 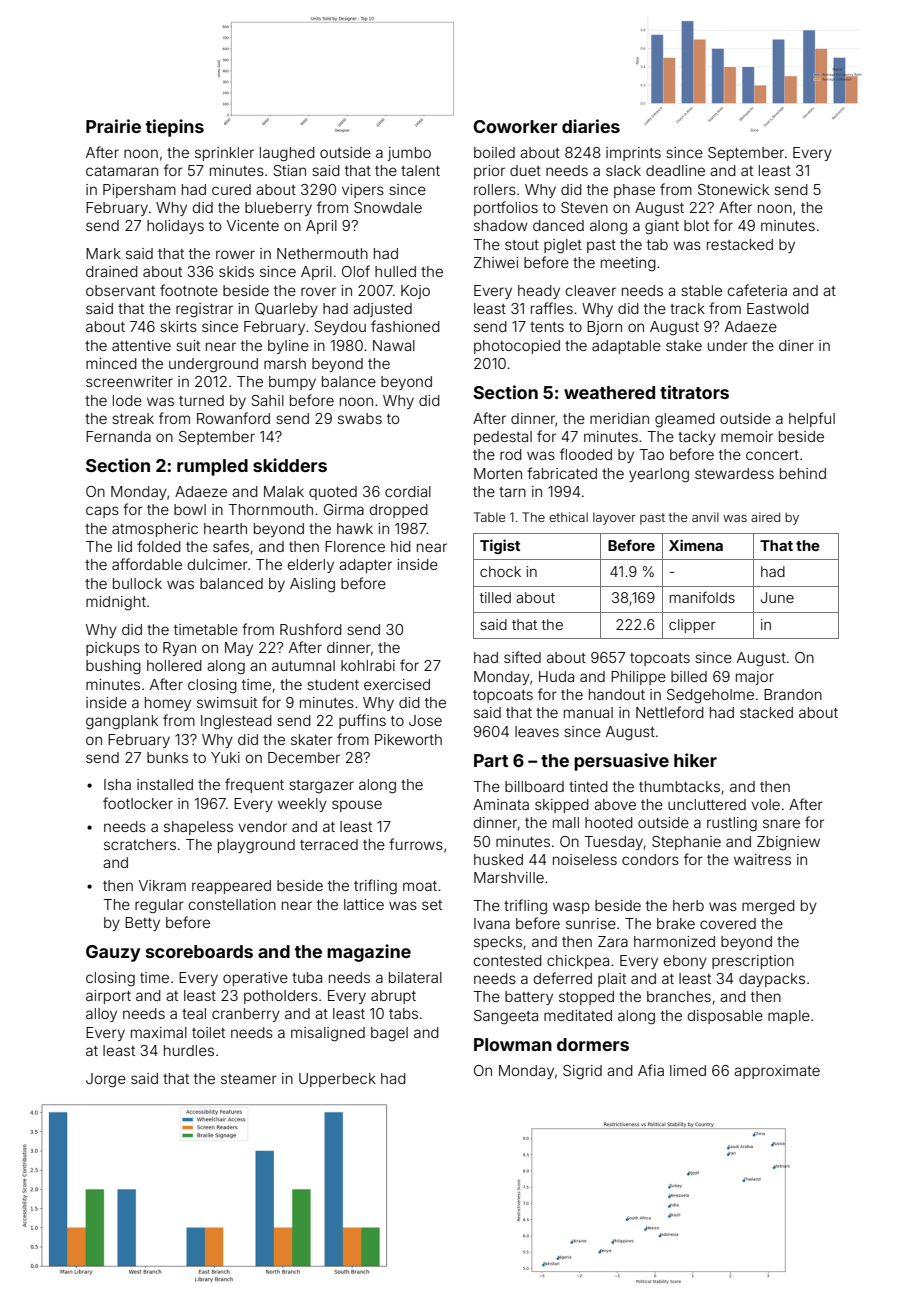 What do you see at coordinates (165, 784) in the screenshot?
I see `installed` at bounding box center [165, 784].
